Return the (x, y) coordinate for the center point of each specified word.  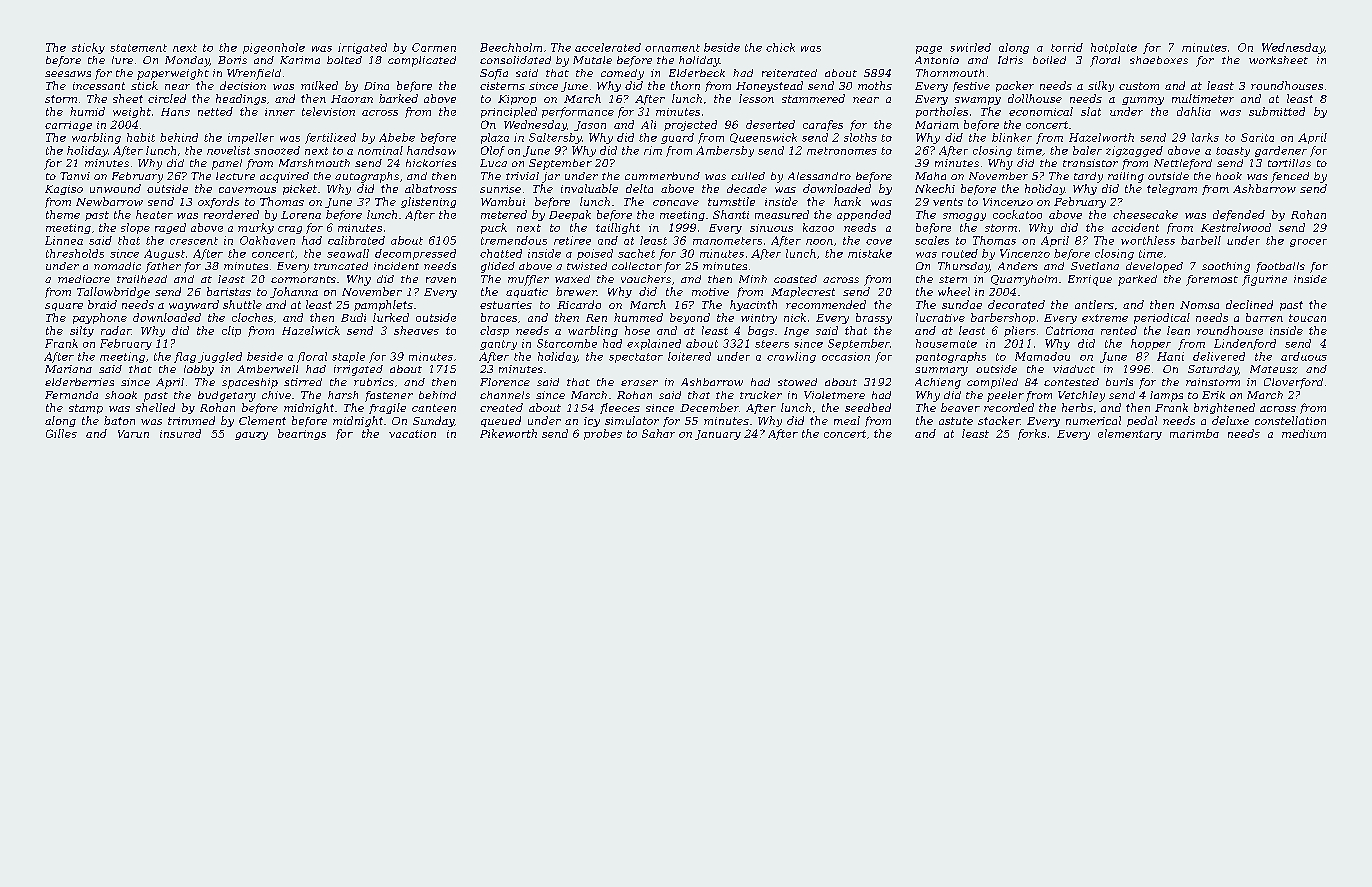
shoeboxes (1159, 60)
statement (138, 48)
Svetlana (1095, 266)
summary (941, 371)
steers (772, 344)
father (163, 267)
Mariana (68, 369)
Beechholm (511, 47)
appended (864, 215)
